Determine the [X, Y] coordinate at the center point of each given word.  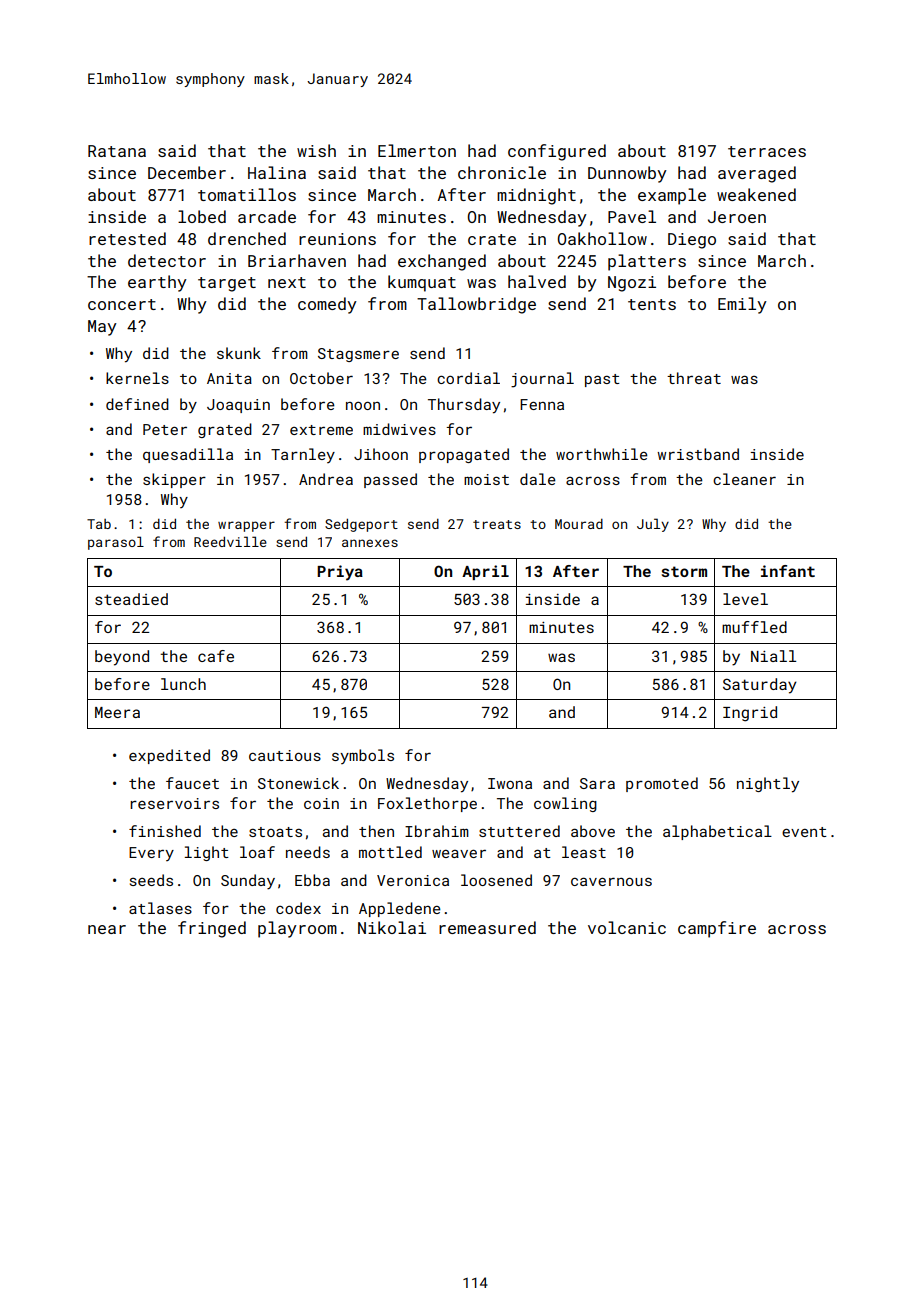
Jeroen [737, 217]
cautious [285, 755]
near [107, 929]
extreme [321, 430]
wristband [698, 454]
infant [788, 571]
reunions [337, 239]
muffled [754, 627]
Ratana [117, 151]
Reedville [230, 541]
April [485, 572]
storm [684, 571]
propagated [464, 455]
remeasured [487, 927]
